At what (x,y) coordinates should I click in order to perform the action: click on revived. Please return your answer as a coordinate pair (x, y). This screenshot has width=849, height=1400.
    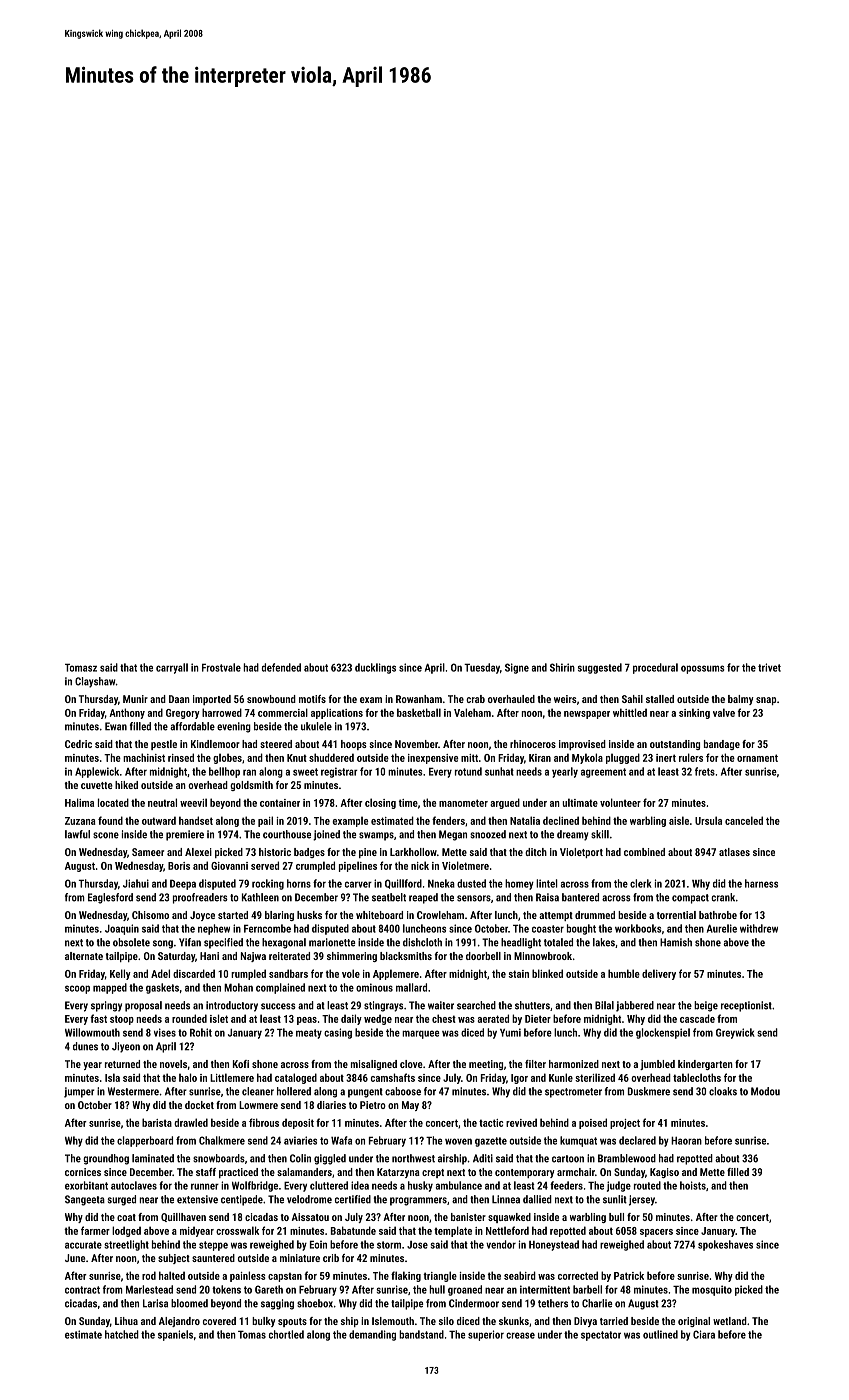
    Looking at the image, I should click on (521, 1122).
